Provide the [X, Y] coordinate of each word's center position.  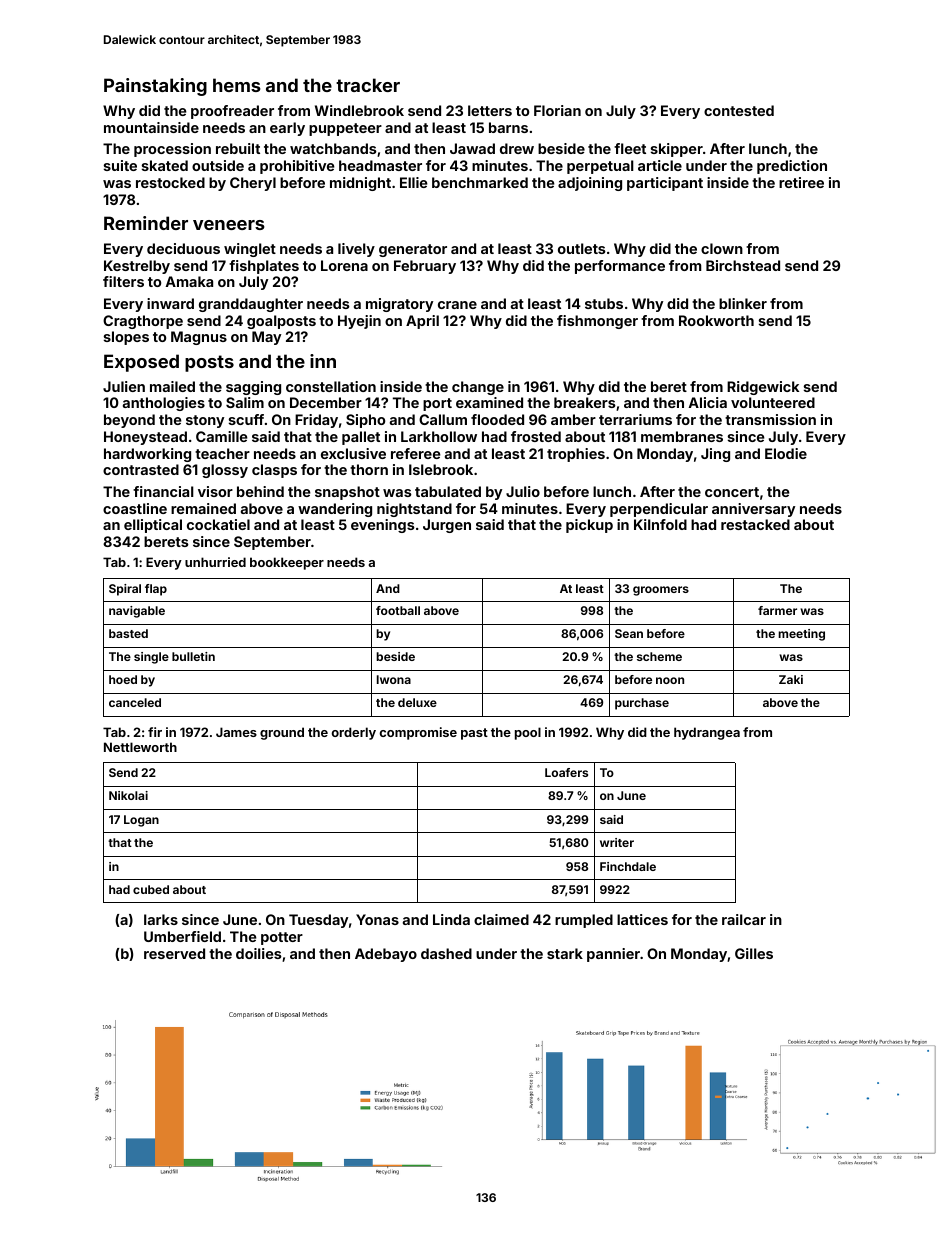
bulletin [193, 656]
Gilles [754, 953]
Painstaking [155, 87]
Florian [557, 110]
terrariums [635, 419]
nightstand [414, 510]
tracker [368, 85]
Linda [451, 919]
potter [282, 938]
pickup [589, 526]
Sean [629, 633]
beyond [129, 421]
